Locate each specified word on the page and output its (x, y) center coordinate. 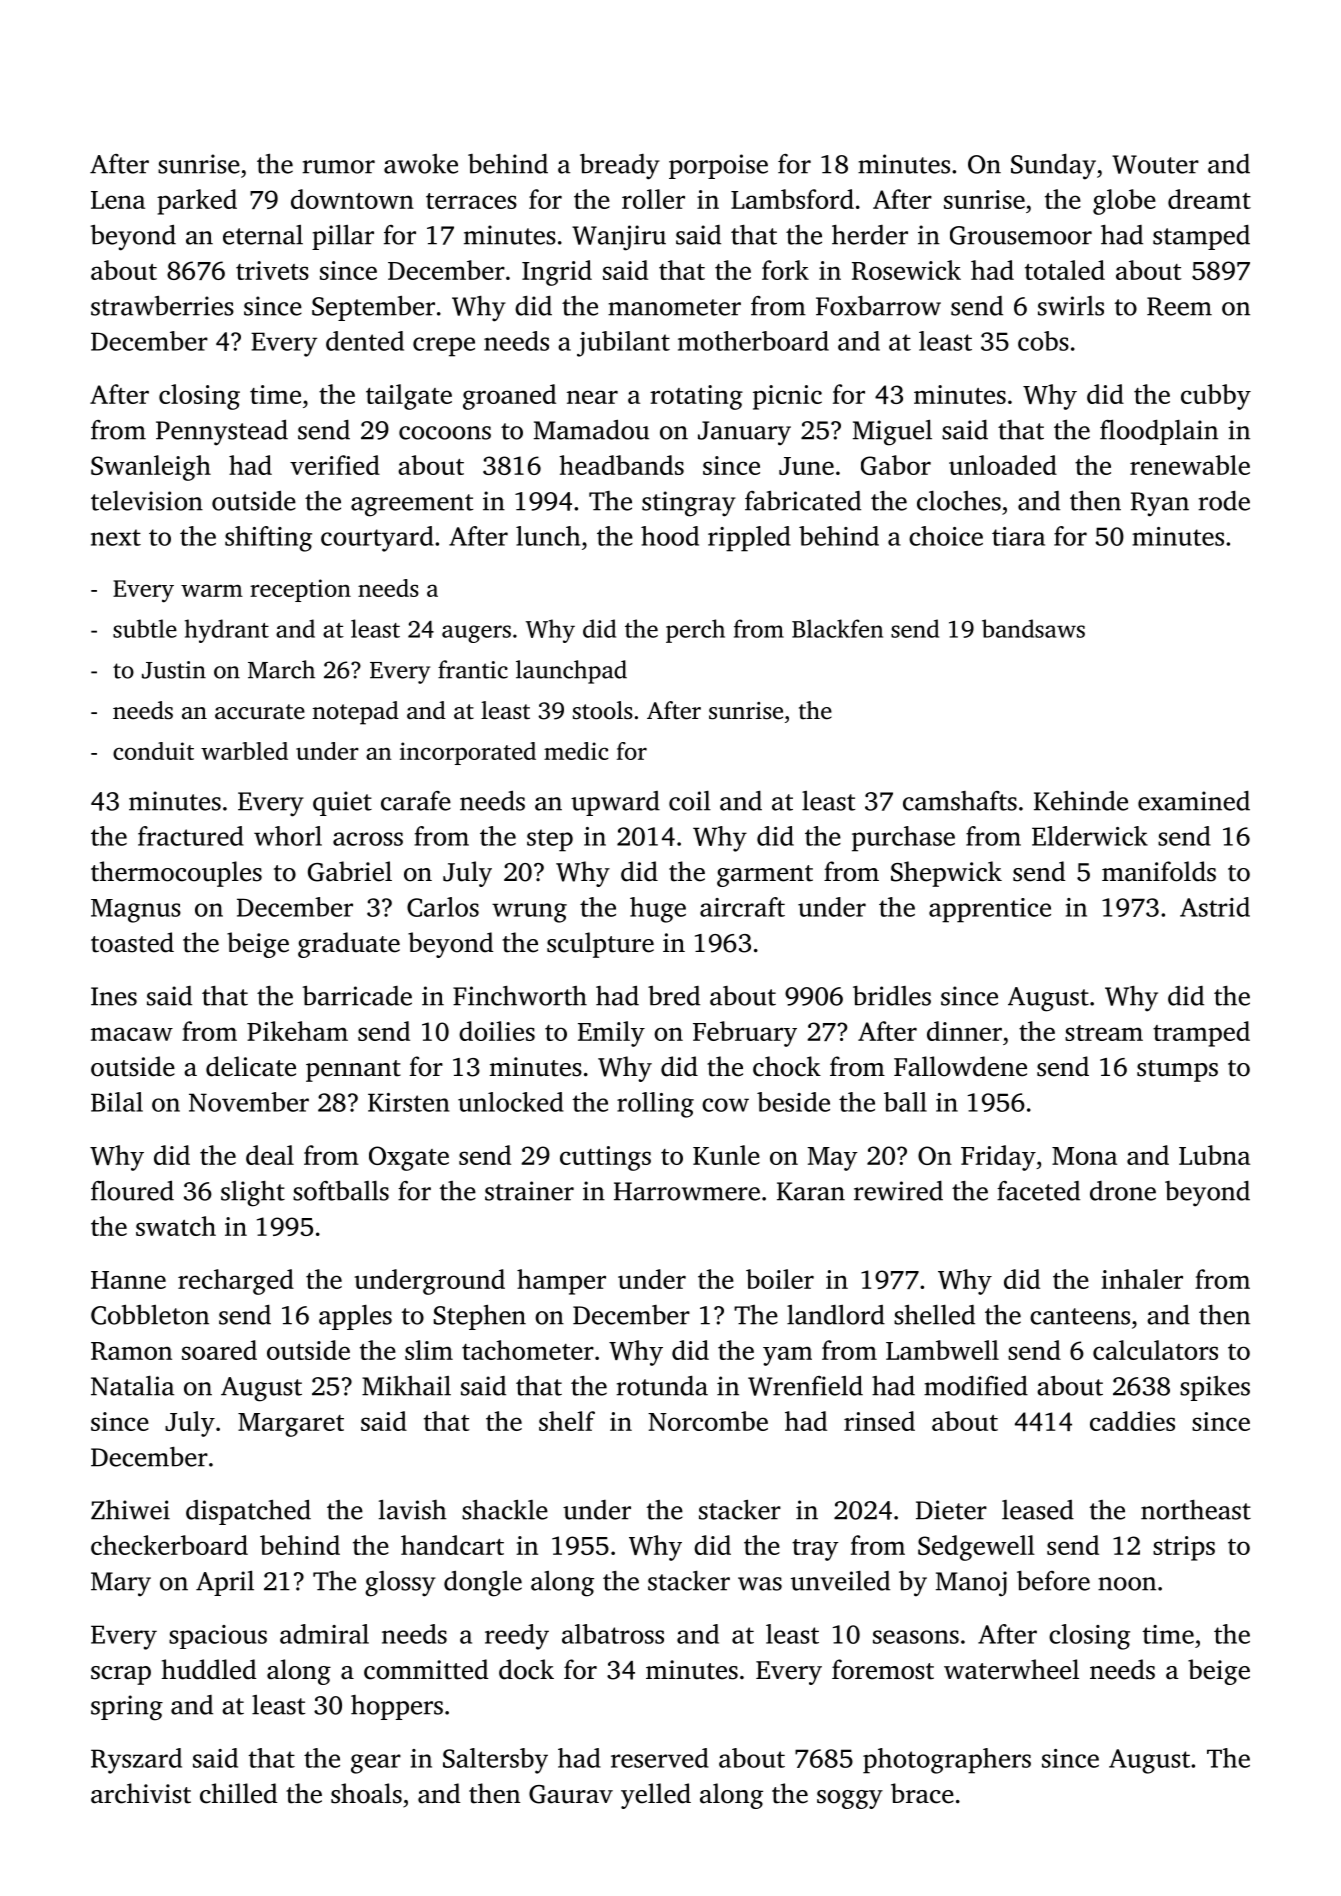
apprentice (990, 910)
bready (620, 167)
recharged (236, 1282)
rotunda (662, 1386)
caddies (1132, 1421)
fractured (191, 836)
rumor (338, 167)
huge (658, 910)
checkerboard (169, 1545)
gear (376, 1764)
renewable (1190, 465)
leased (1038, 1510)
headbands (621, 465)
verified (335, 465)
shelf (567, 1421)
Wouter (1155, 164)
